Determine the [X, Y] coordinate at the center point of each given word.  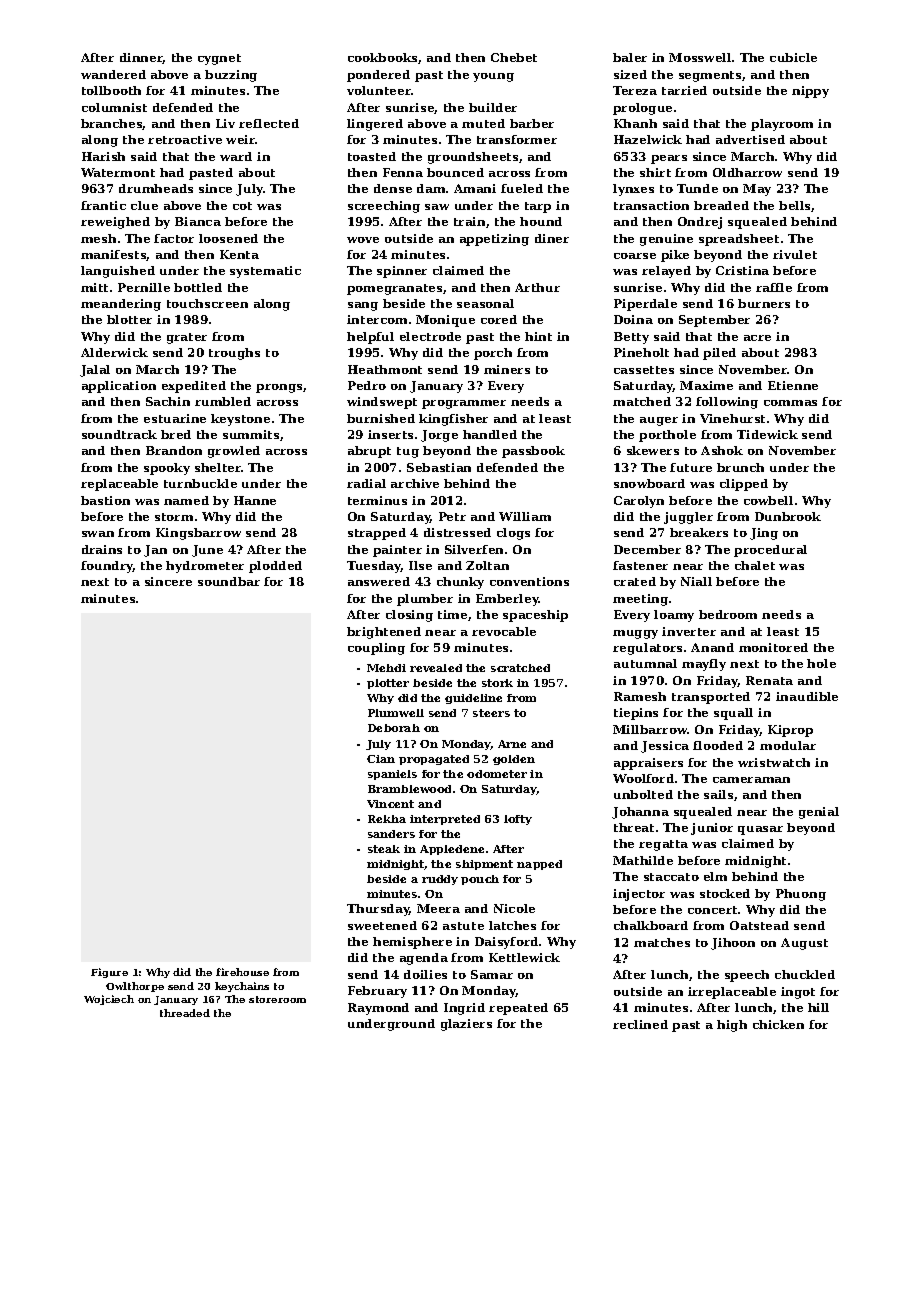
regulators [647, 649]
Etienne [793, 385]
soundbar [229, 581]
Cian [381, 759]
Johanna [640, 813]
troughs [234, 354]
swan [98, 534]
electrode [430, 336]
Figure [109, 973]
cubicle [793, 57]
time [452, 614]
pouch [480, 880]
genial [819, 813]
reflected [269, 123]
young [493, 77]
